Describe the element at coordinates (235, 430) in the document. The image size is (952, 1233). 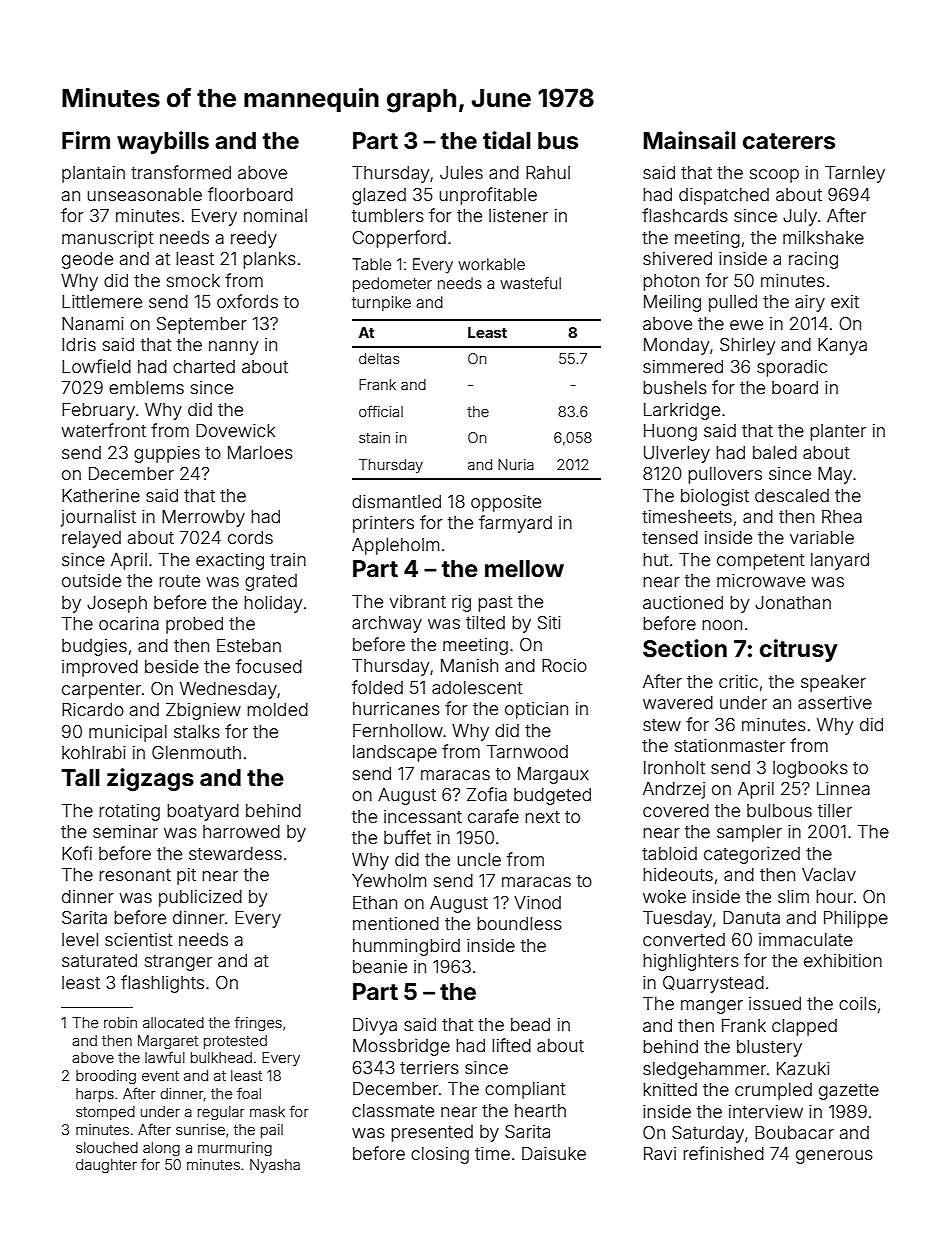
I see `Dovewick` at that location.
